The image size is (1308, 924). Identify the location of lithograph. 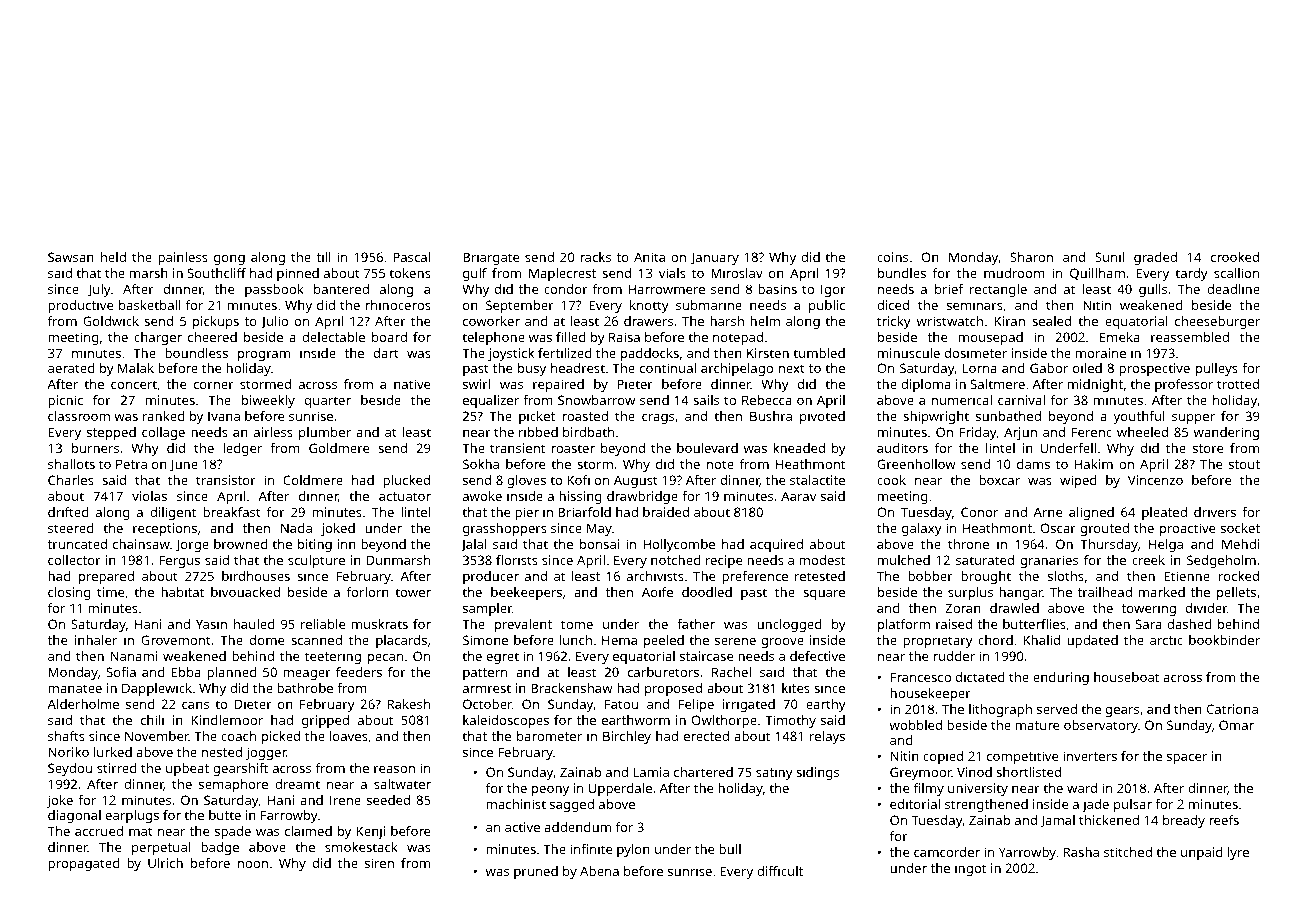
(1000, 710).
